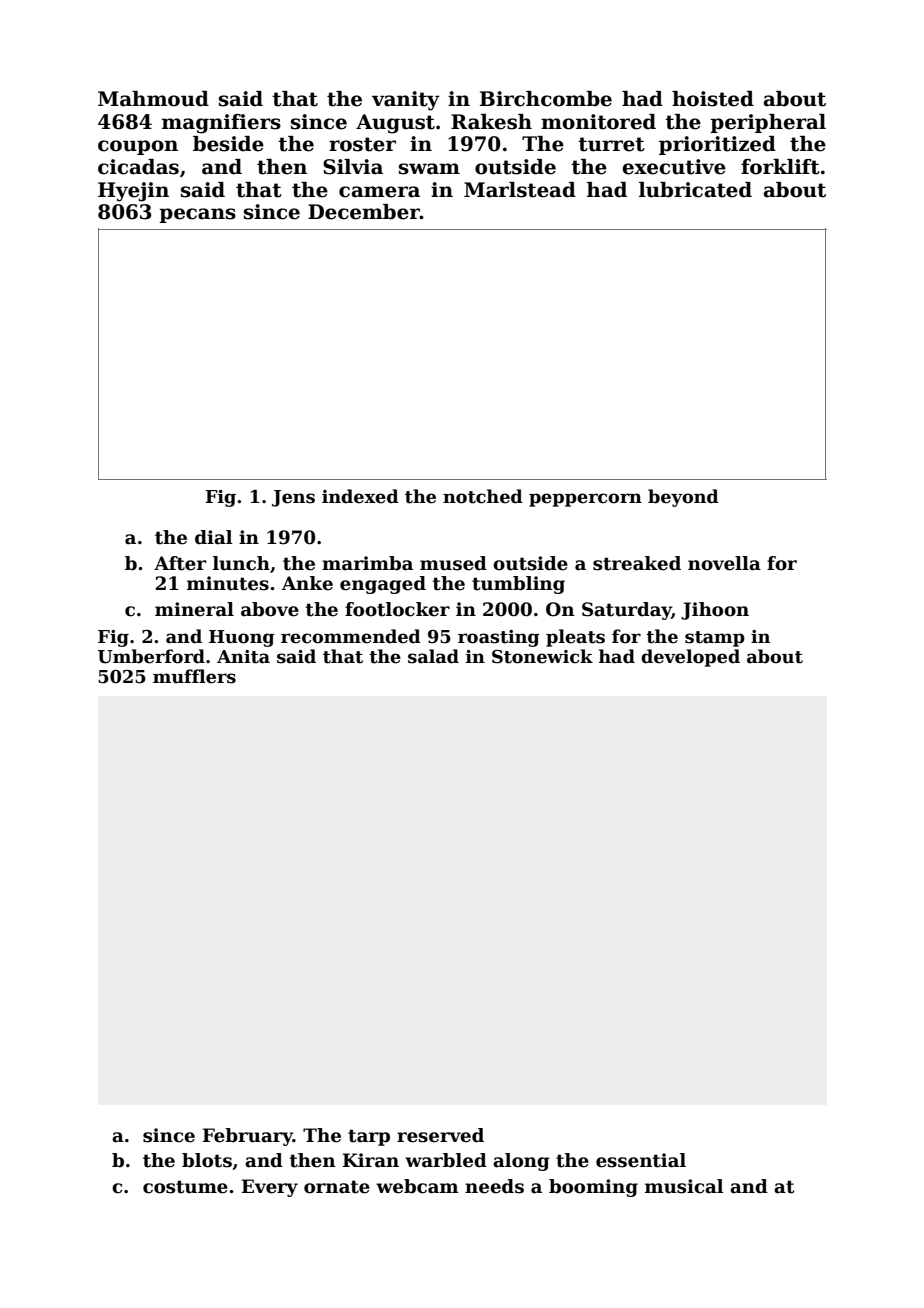 The width and height of the screenshot is (924, 1308). Describe the element at coordinates (690, 658) in the screenshot. I see `developed` at that location.
